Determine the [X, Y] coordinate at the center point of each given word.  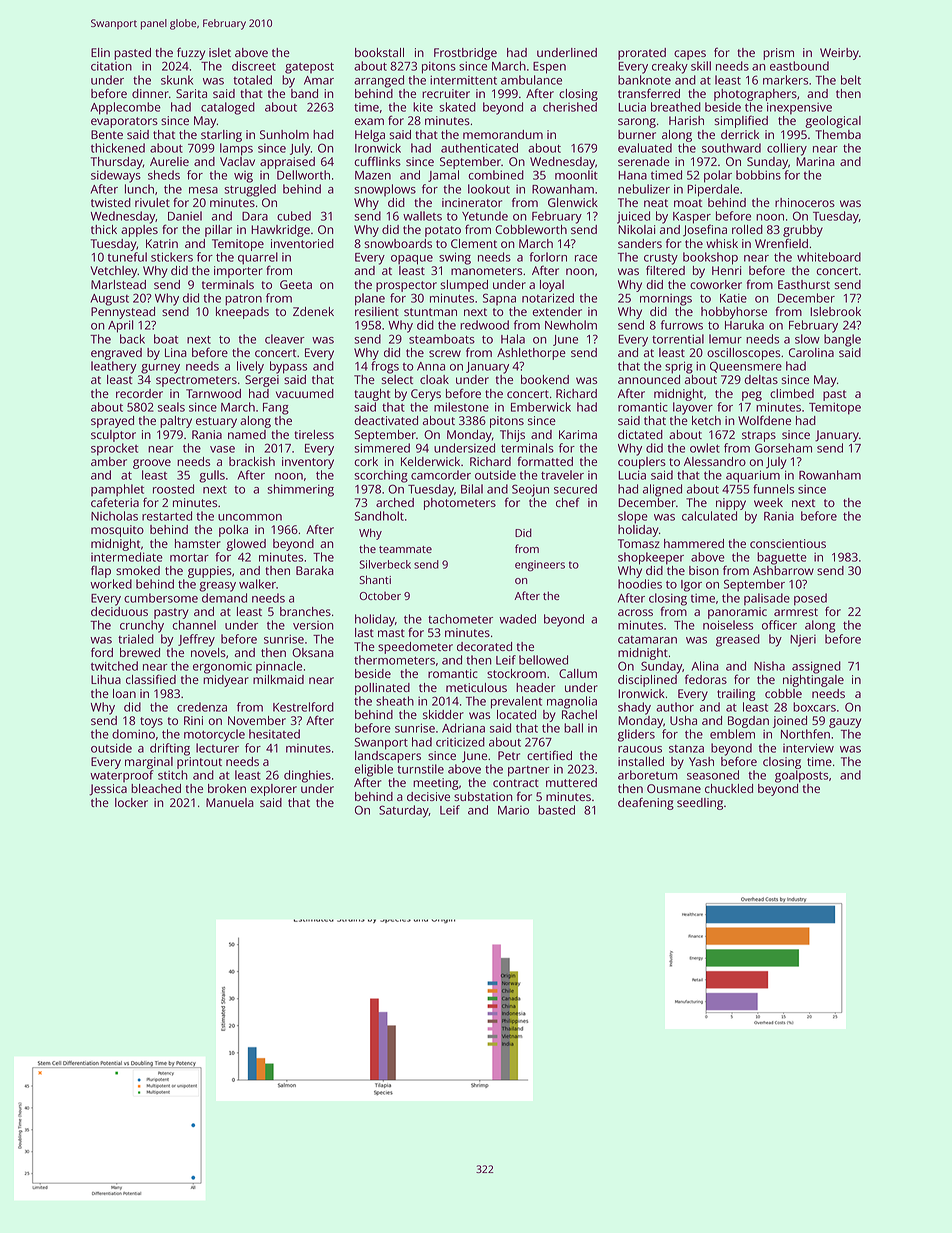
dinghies [307, 776]
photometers [460, 504]
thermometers [394, 660]
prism [778, 54]
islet [220, 52]
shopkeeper [651, 558]
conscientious [788, 543]
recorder [139, 393]
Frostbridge [465, 54]
